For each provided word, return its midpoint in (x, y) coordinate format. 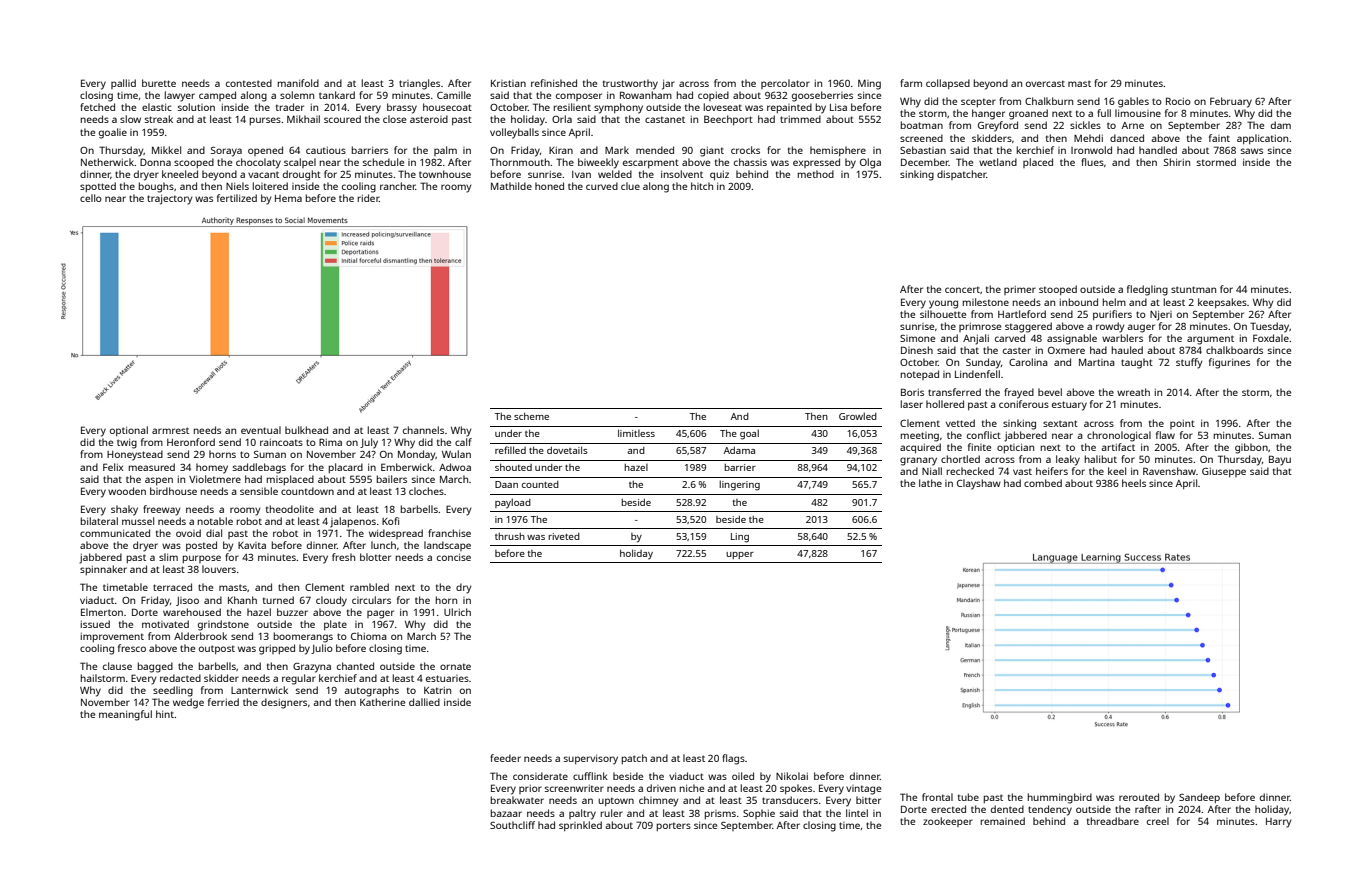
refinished (554, 83)
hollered (945, 404)
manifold (298, 83)
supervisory (591, 760)
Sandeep (1199, 798)
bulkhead (306, 430)
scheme (531, 416)
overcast (1045, 83)
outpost (217, 649)
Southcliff (512, 825)
